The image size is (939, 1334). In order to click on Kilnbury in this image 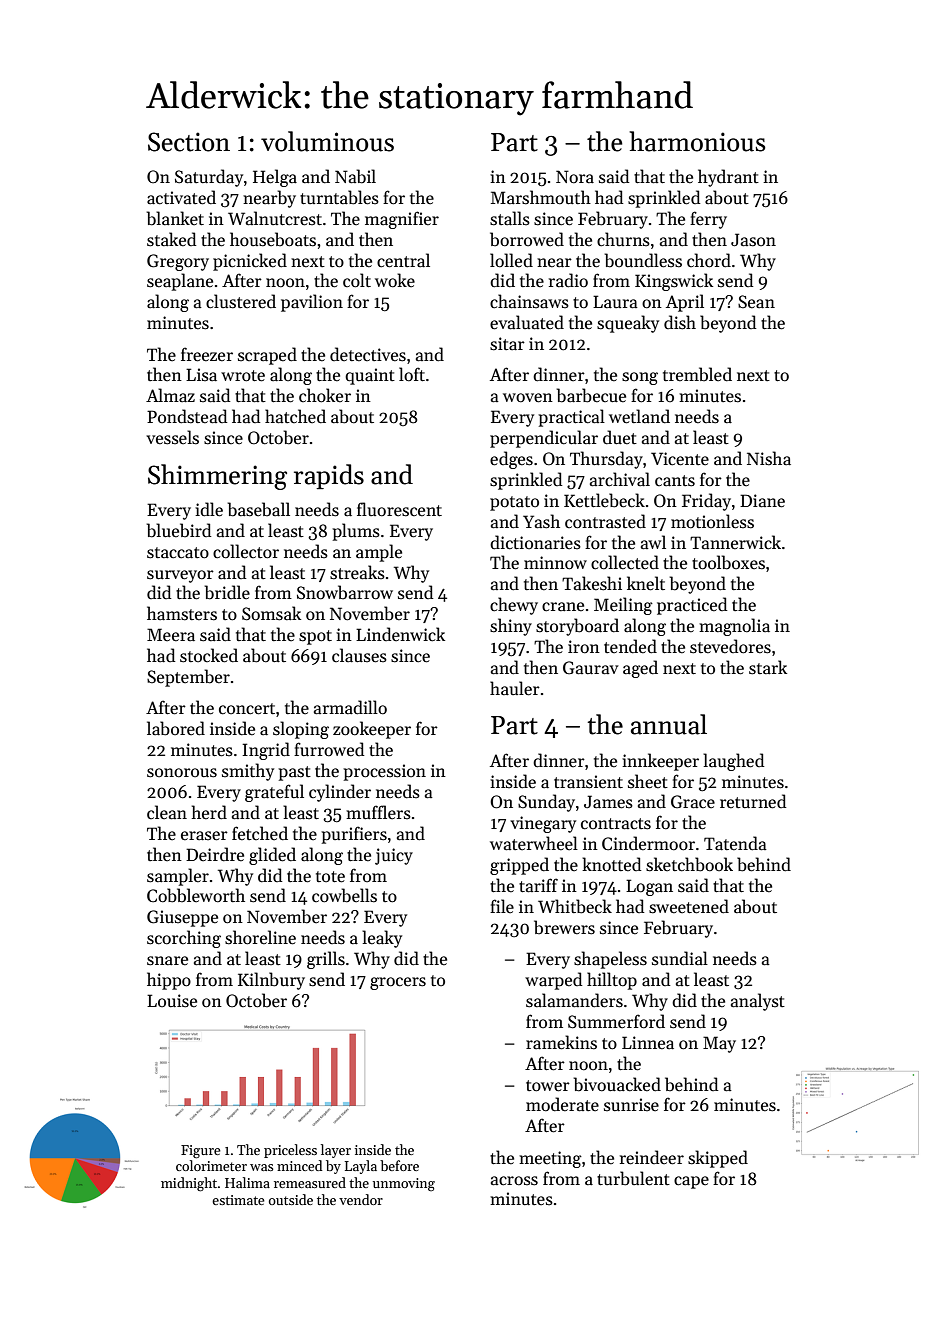, I will do `click(271, 981)`.
